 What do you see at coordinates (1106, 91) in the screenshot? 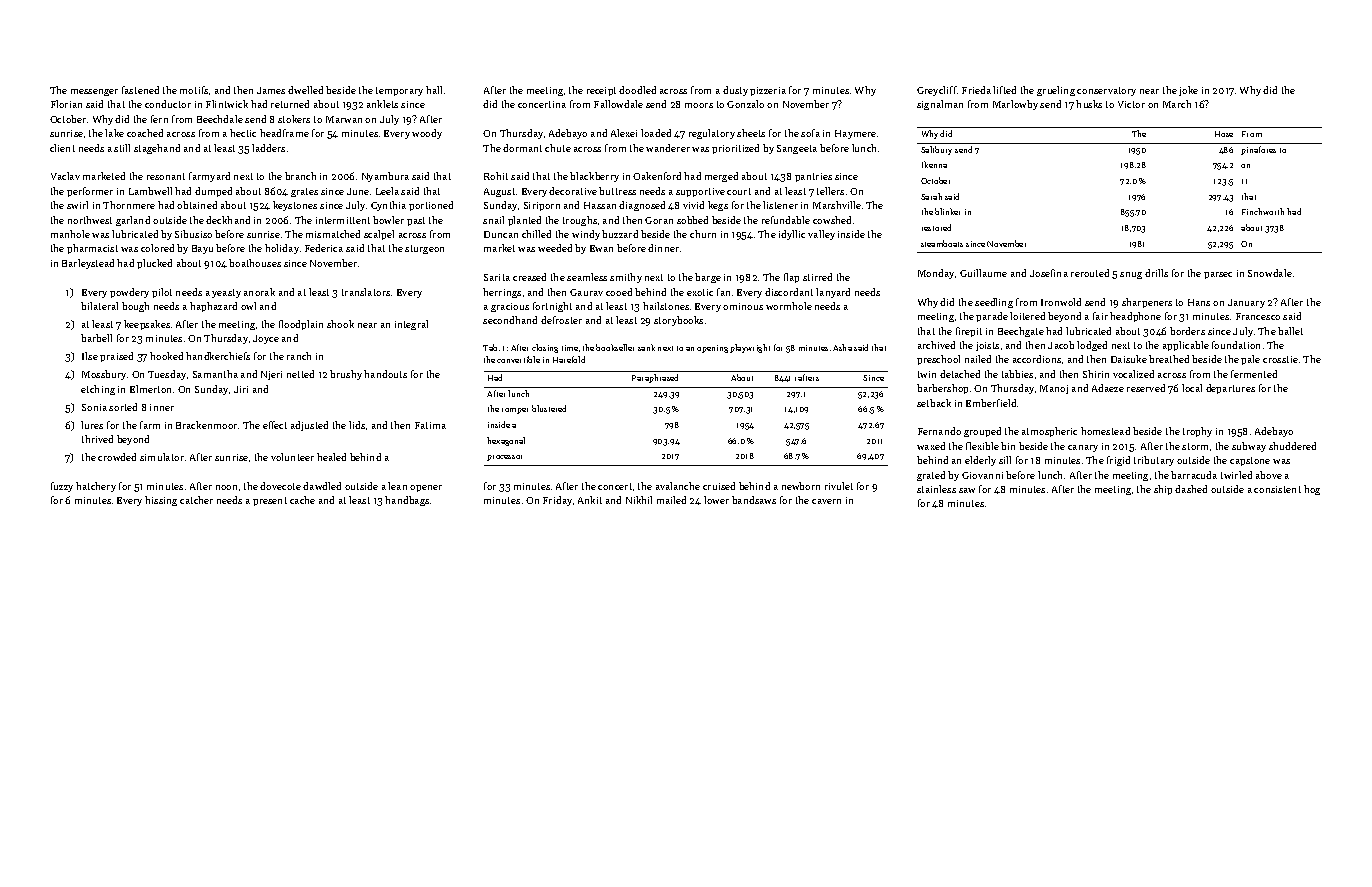
I see `conservatory` at bounding box center [1106, 91].
